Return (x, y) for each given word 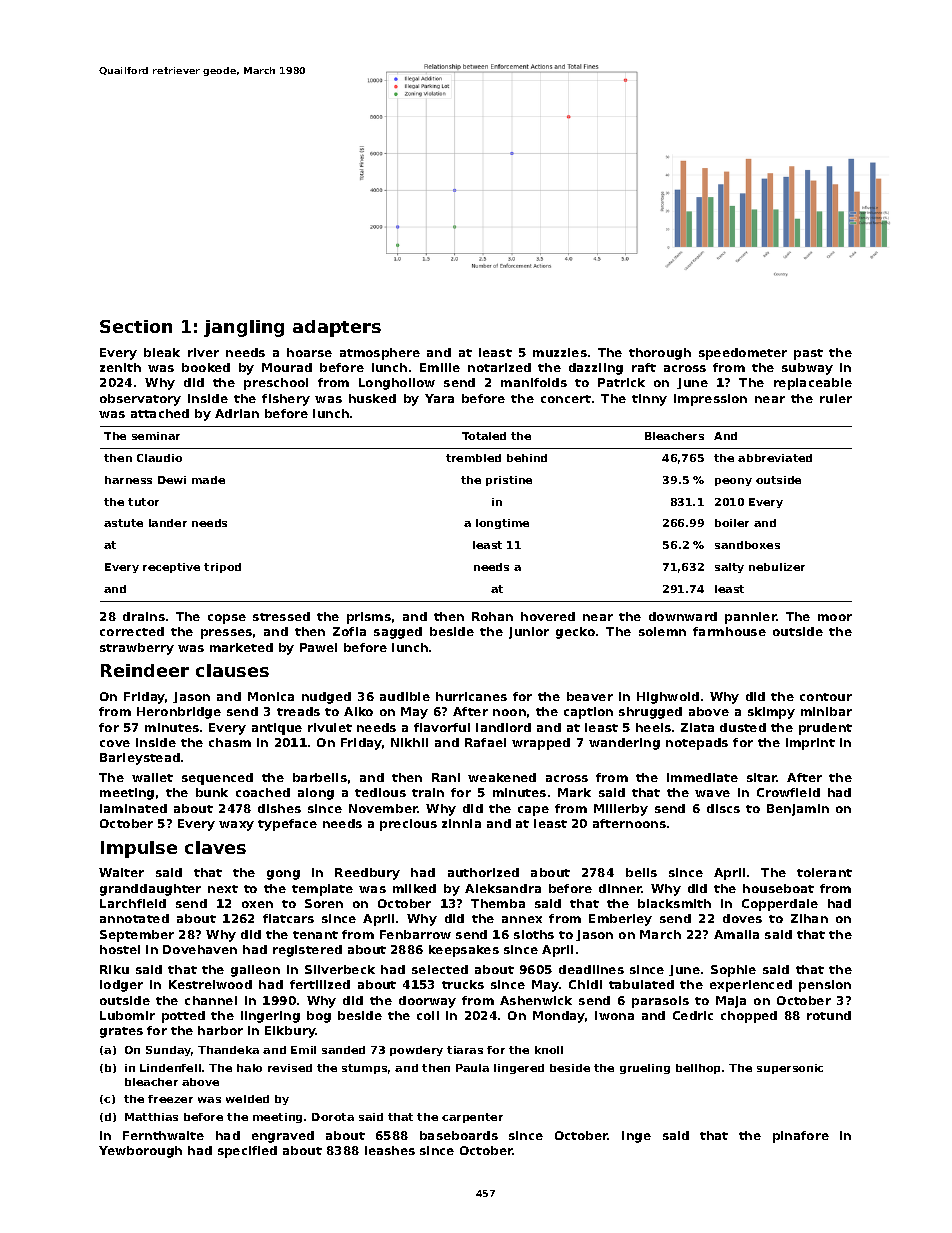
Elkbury (290, 1032)
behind (527, 458)
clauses (232, 670)
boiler (732, 523)
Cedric (693, 1015)
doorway (427, 1002)
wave (712, 793)
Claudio (159, 458)
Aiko (358, 711)
